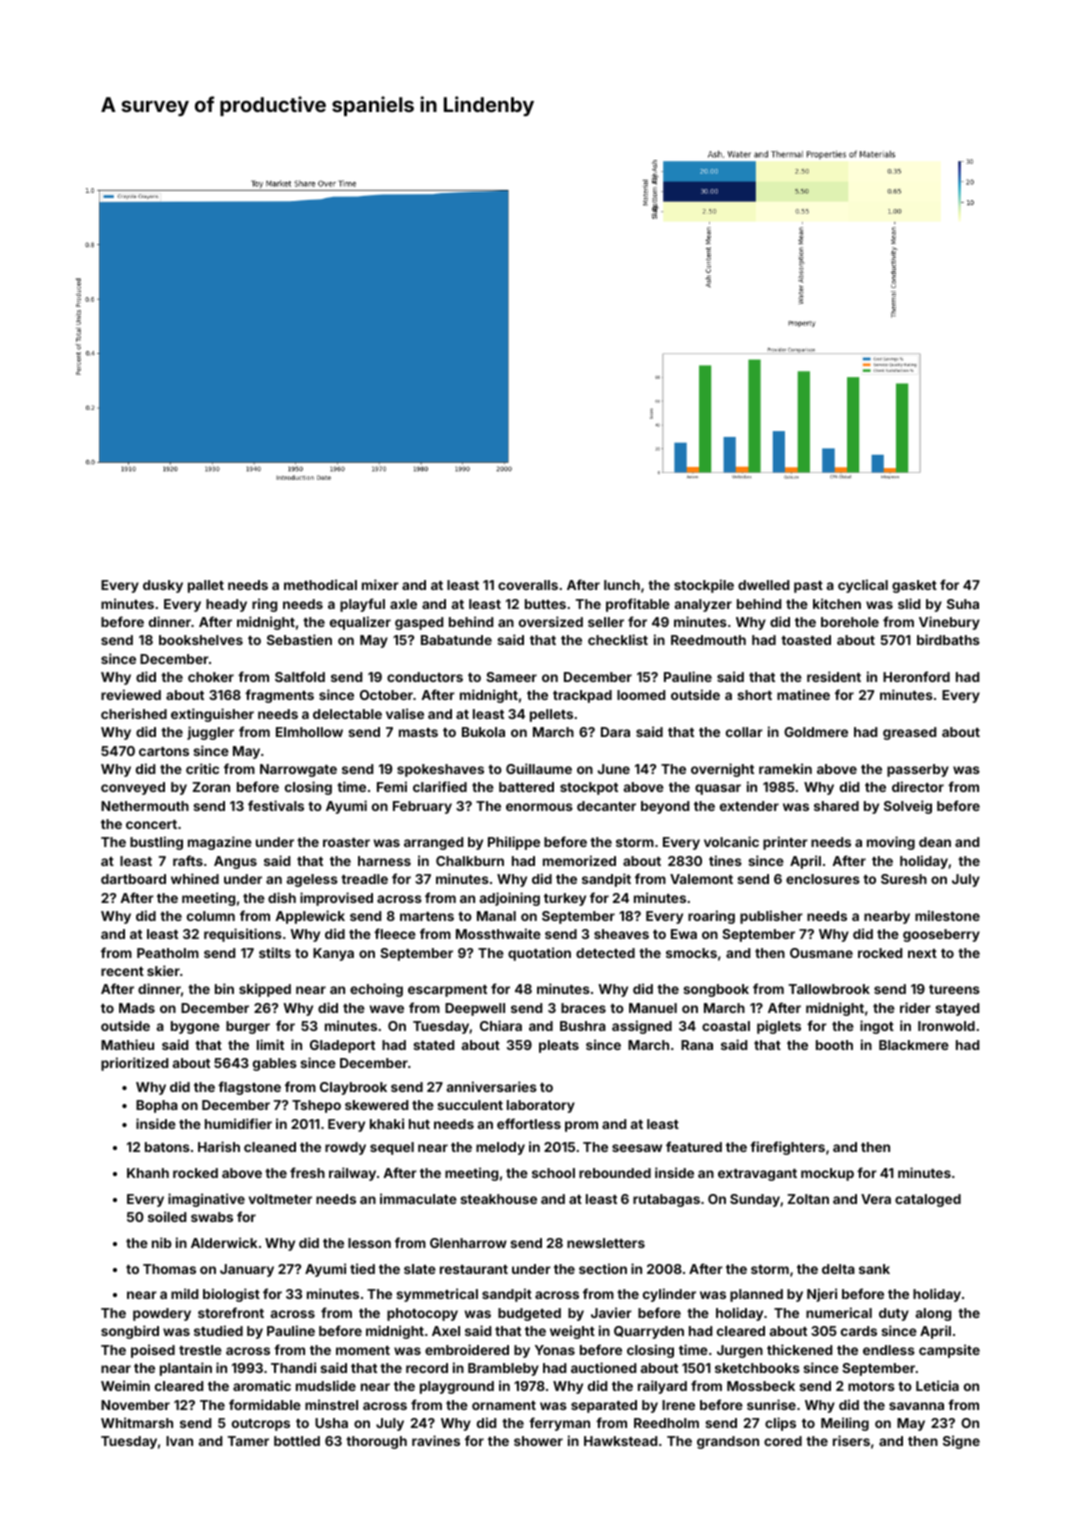 The image size is (1081, 1528). I want to click on lunch, so click(622, 585).
